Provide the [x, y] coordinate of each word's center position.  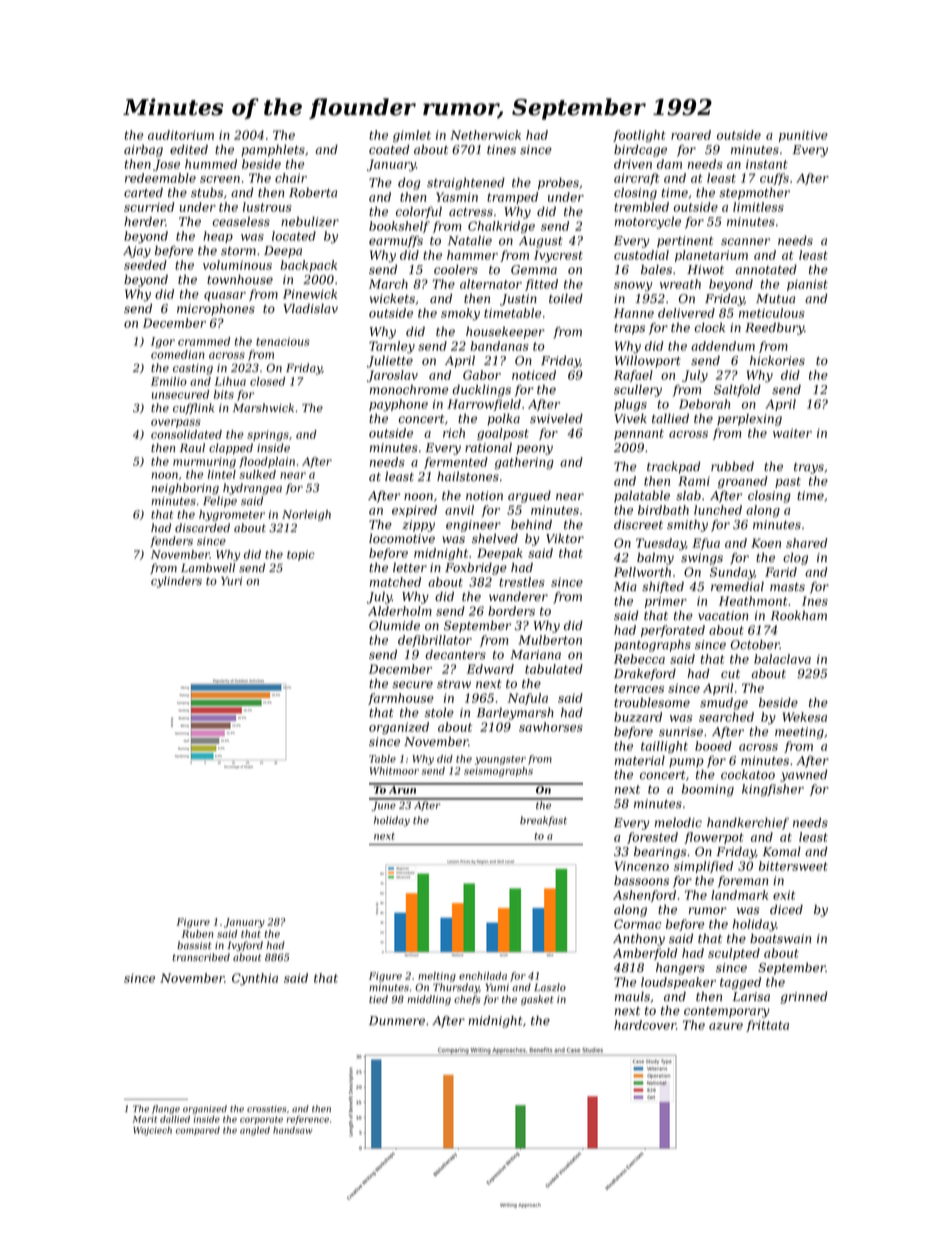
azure [726, 1026]
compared [198, 1131]
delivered [686, 313]
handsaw [293, 1130]
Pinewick [310, 294]
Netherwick [485, 135]
